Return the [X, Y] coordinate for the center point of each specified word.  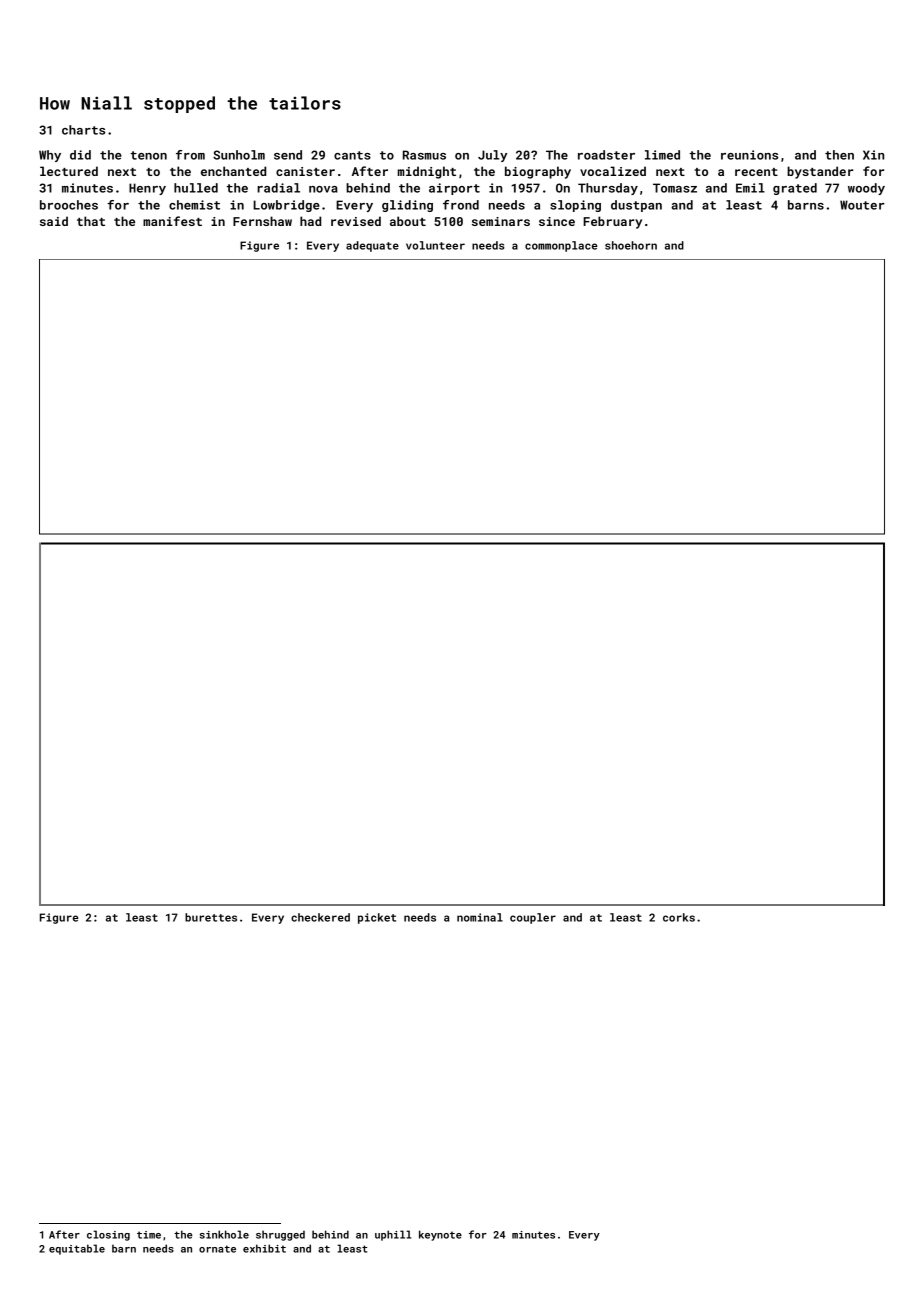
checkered [320, 917]
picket [377, 918]
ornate [217, 1249]
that [91, 221]
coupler [533, 918]
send [288, 155]
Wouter [862, 205]
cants [352, 155]
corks [679, 917]
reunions [749, 155]
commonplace [561, 246]
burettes [211, 917]
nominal [480, 917]
